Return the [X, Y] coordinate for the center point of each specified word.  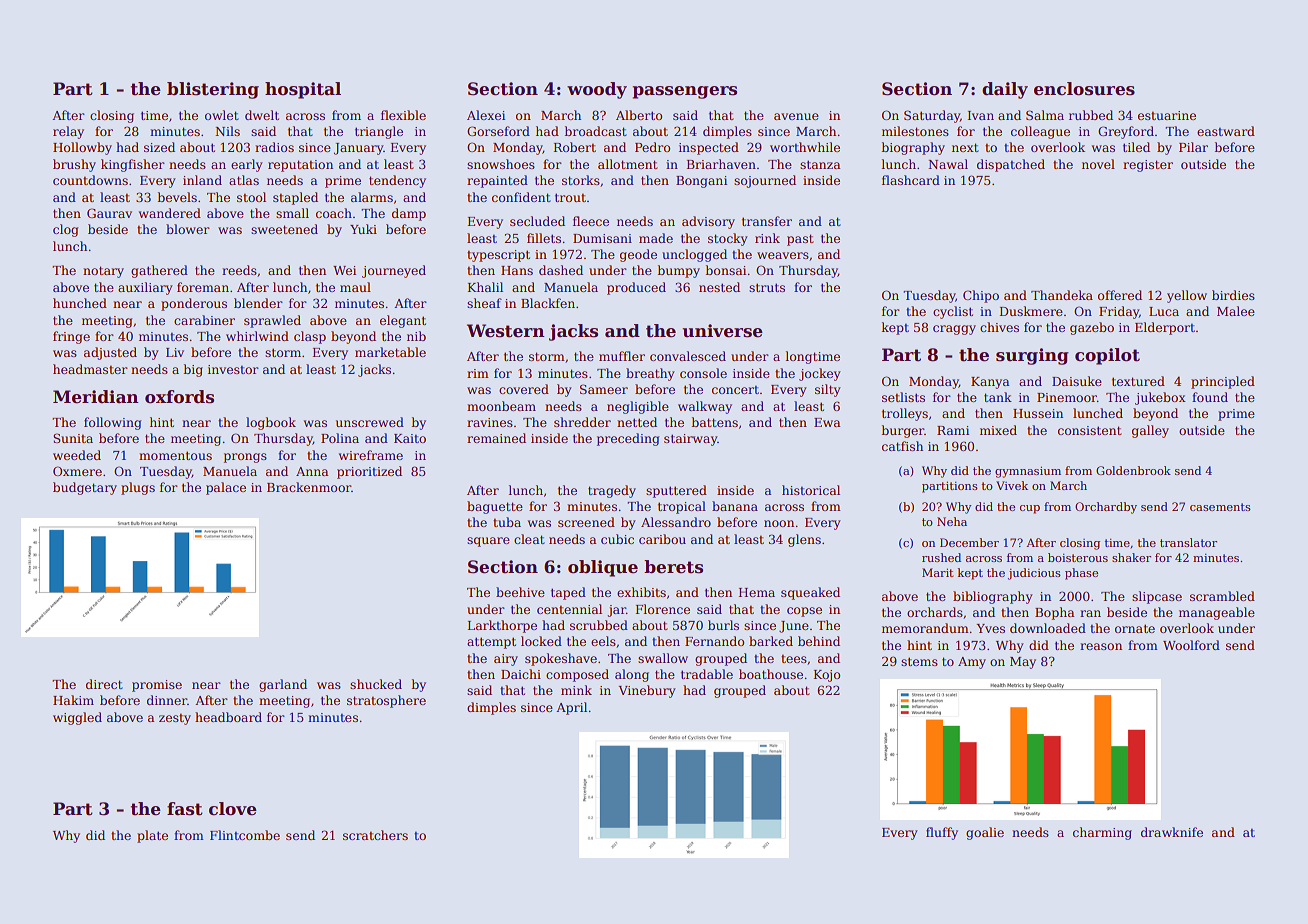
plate [152, 836]
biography [913, 148]
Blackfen [548, 303]
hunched [80, 303]
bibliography [993, 597]
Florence [663, 609]
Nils [227, 131]
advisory [708, 222]
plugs [138, 488]
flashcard [911, 180]
